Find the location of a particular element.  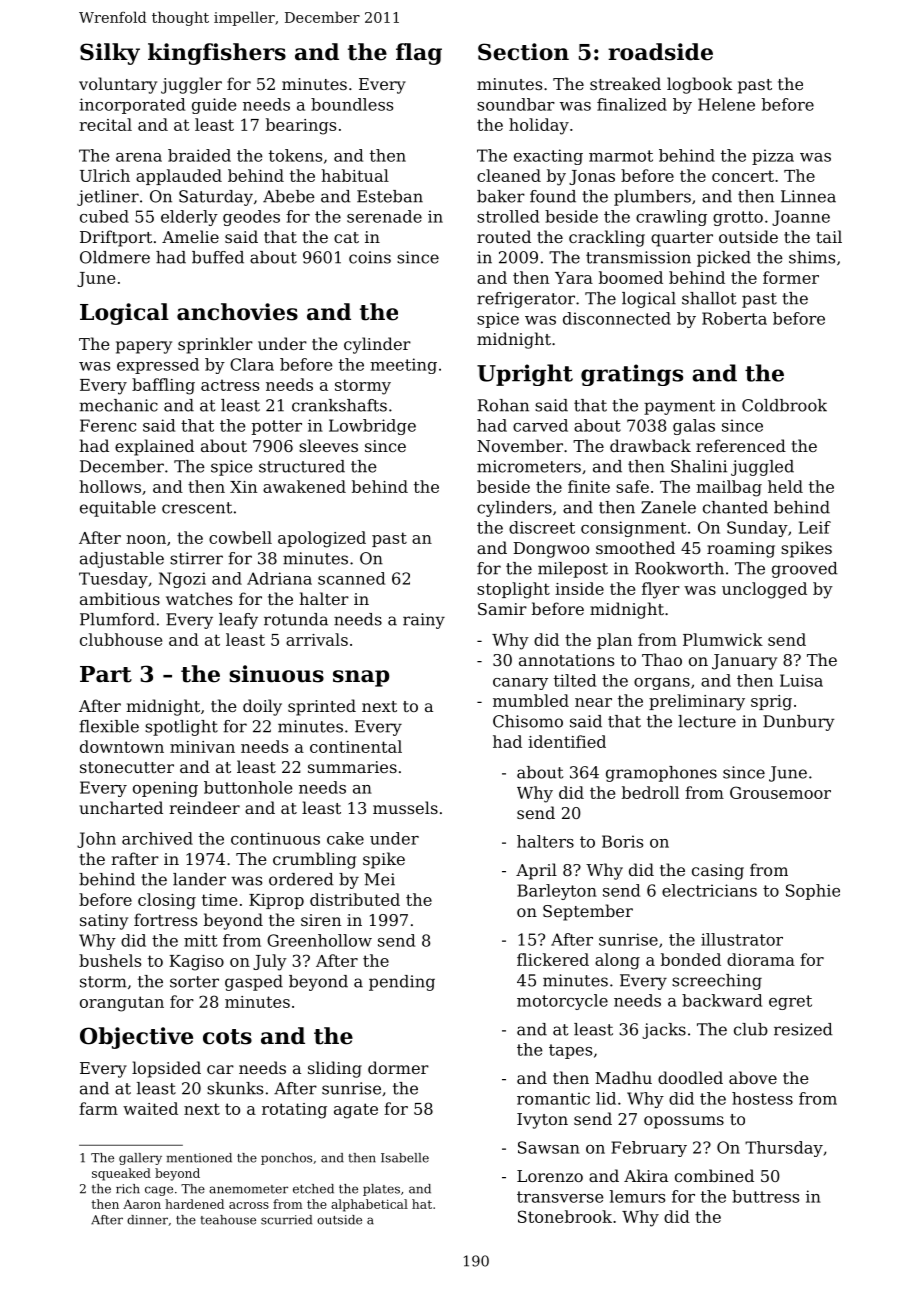

former is located at coordinates (791, 277).
